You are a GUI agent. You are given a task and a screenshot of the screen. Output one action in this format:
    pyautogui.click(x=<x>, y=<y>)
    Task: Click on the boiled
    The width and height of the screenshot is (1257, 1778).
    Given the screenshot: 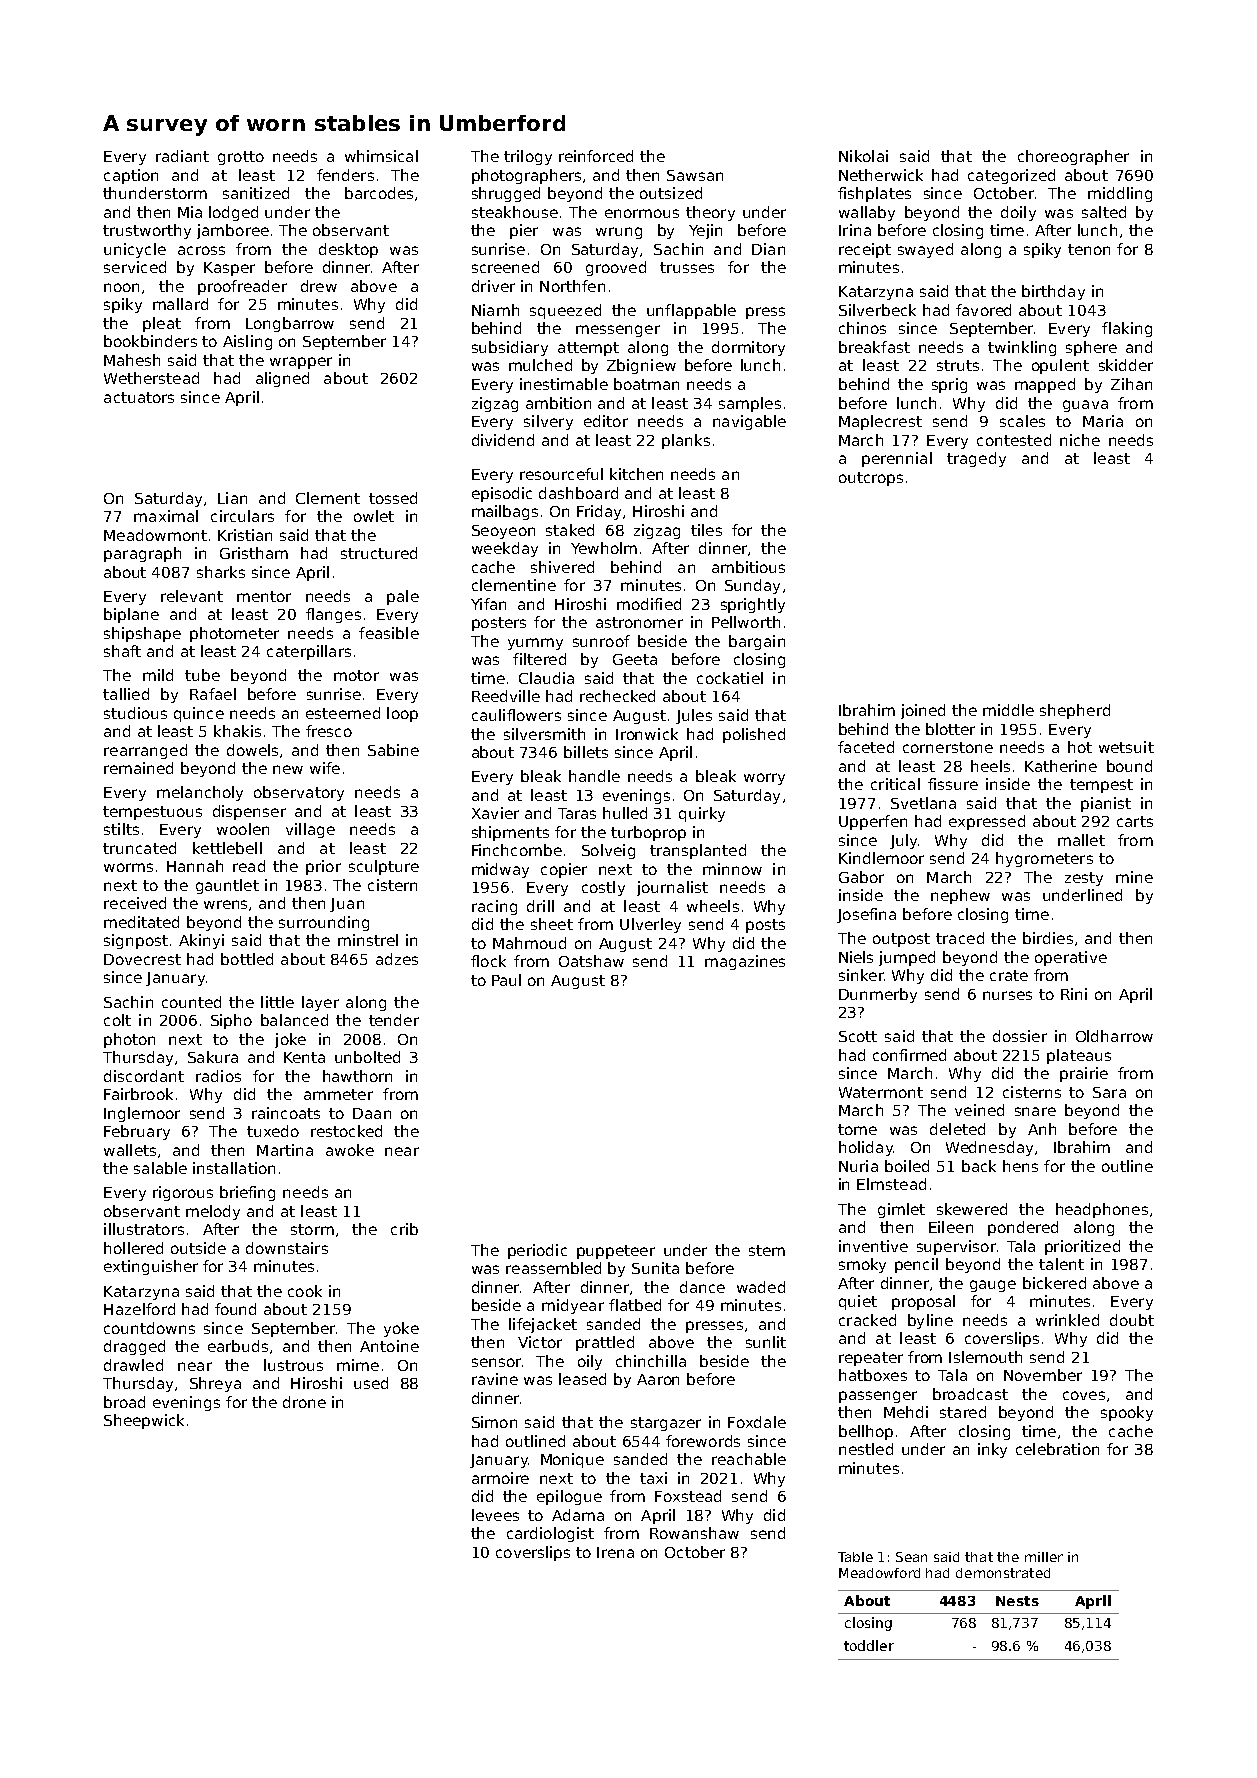 What is the action you would take?
    pyautogui.click(x=907, y=1166)
